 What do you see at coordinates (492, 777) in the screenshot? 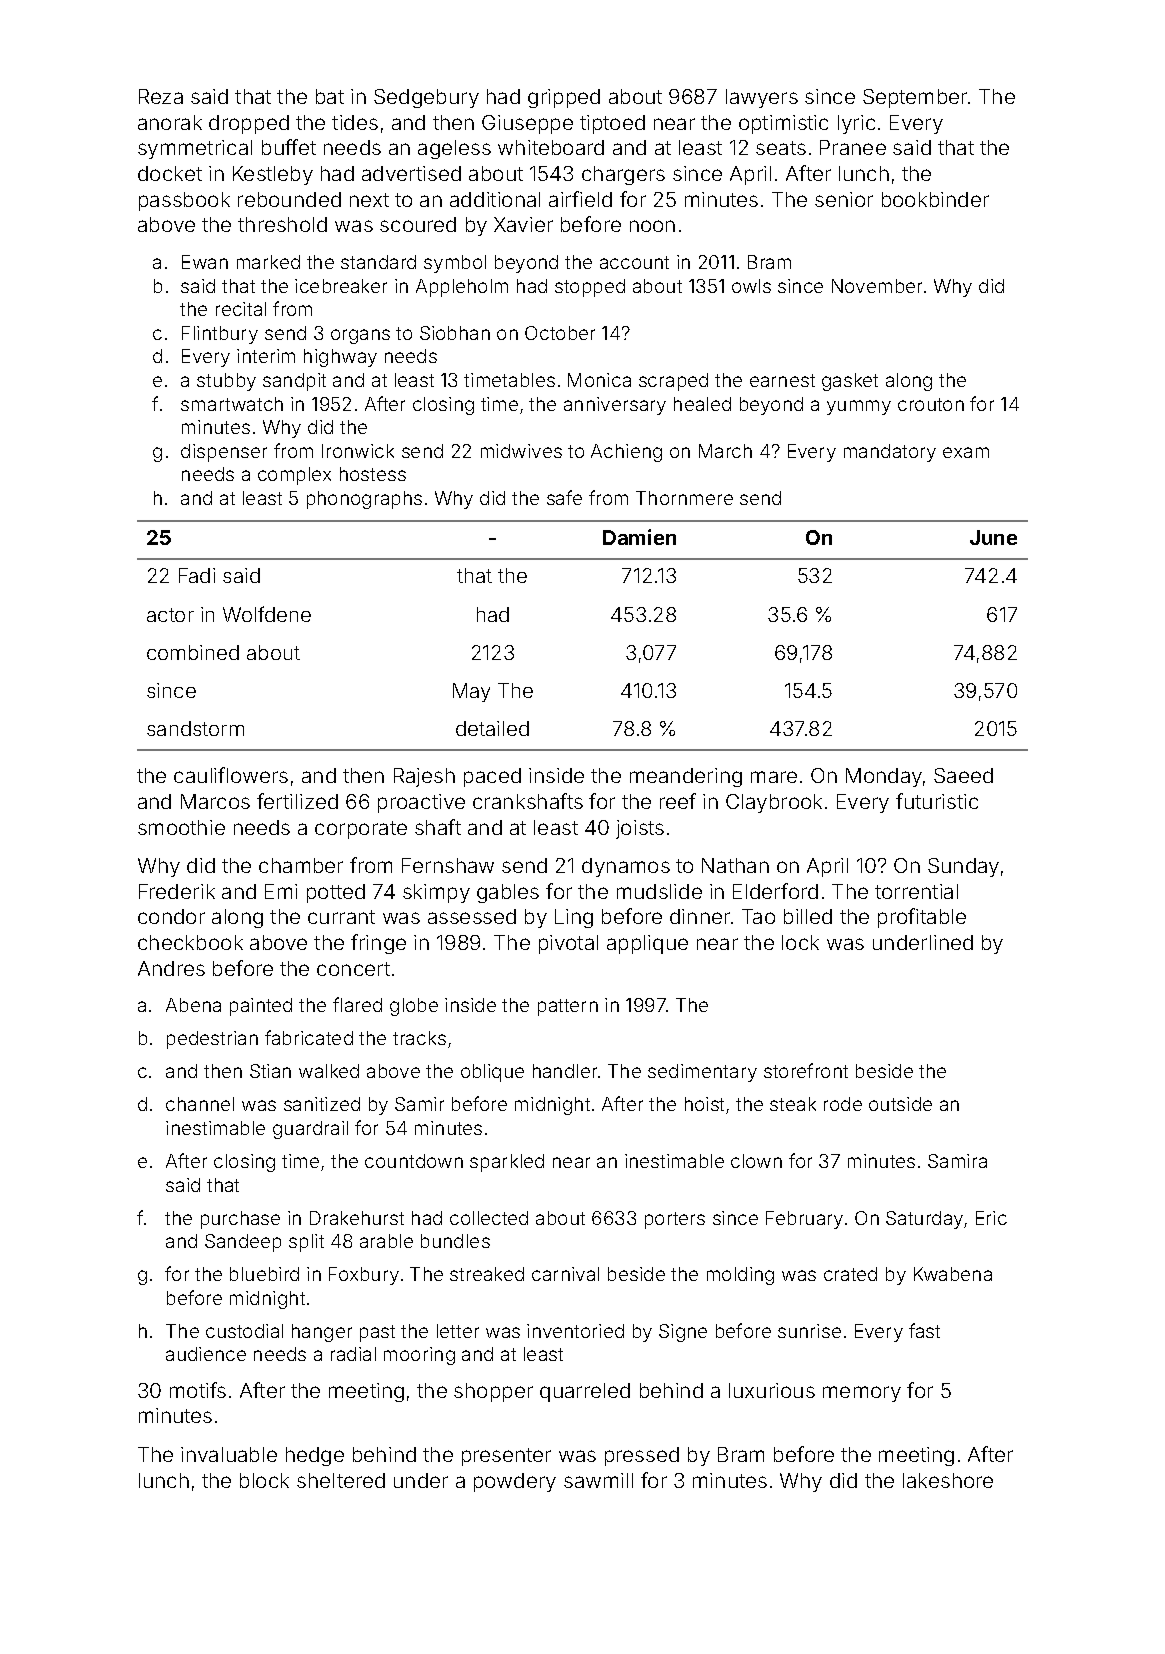
I see `paced` at bounding box center [492, 777].
